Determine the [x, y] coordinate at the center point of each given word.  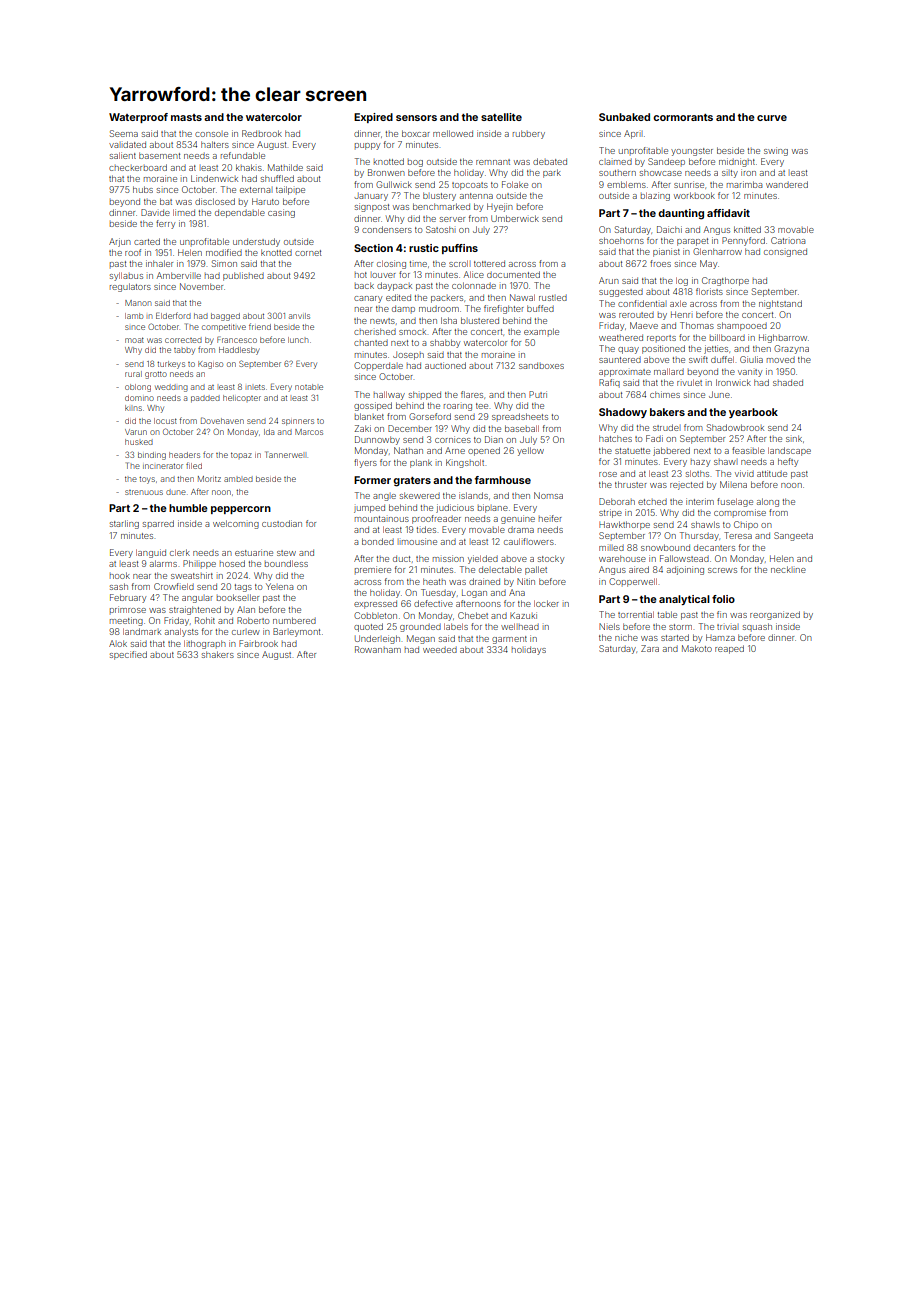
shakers [218, 654]
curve [772, 118]
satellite [501, 117]
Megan [421, 639]
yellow [530, 451]
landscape [789, 451]
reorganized [775, 615]
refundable [243, 155]
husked [139, 442]
